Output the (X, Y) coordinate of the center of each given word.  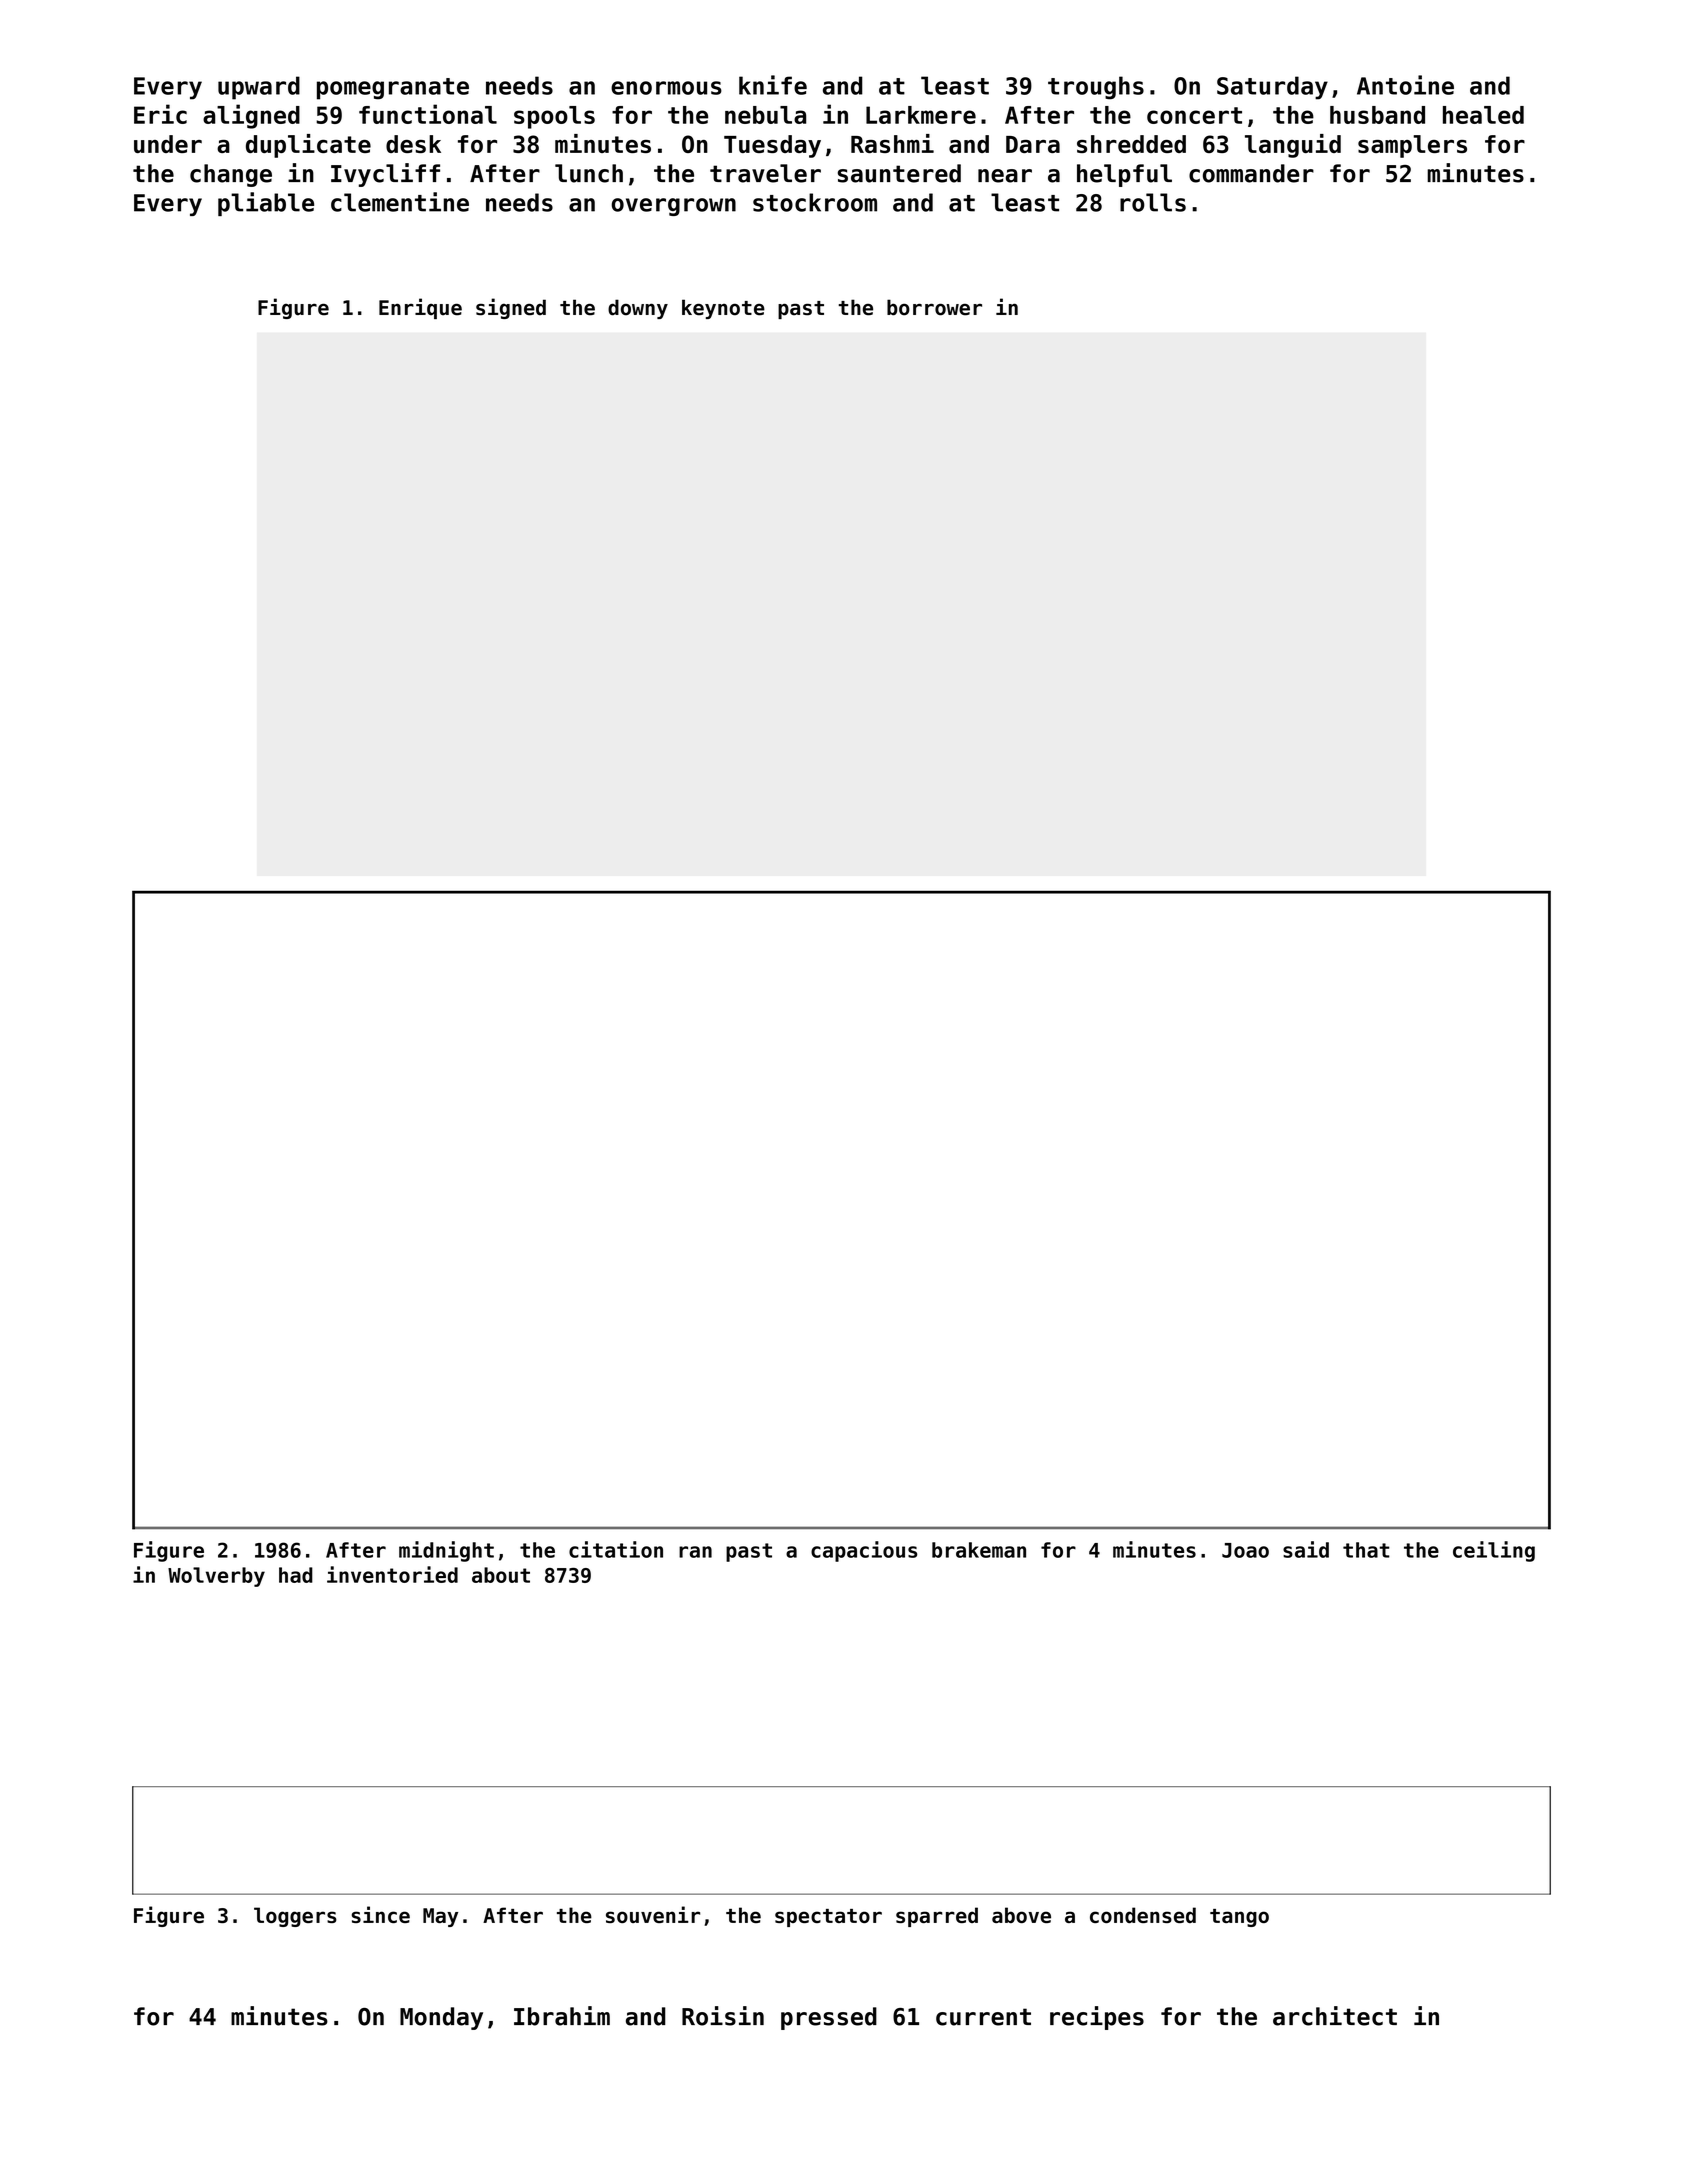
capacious (864, 1551)
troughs (1096, 88)
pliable (266, 204)
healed (1483, 115)
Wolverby (216, 1577)
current (983, 2017)
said (1306, 1549)
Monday (441, 2018)
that (1366, 1550)
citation (616, 1549)
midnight (446, 1551)
